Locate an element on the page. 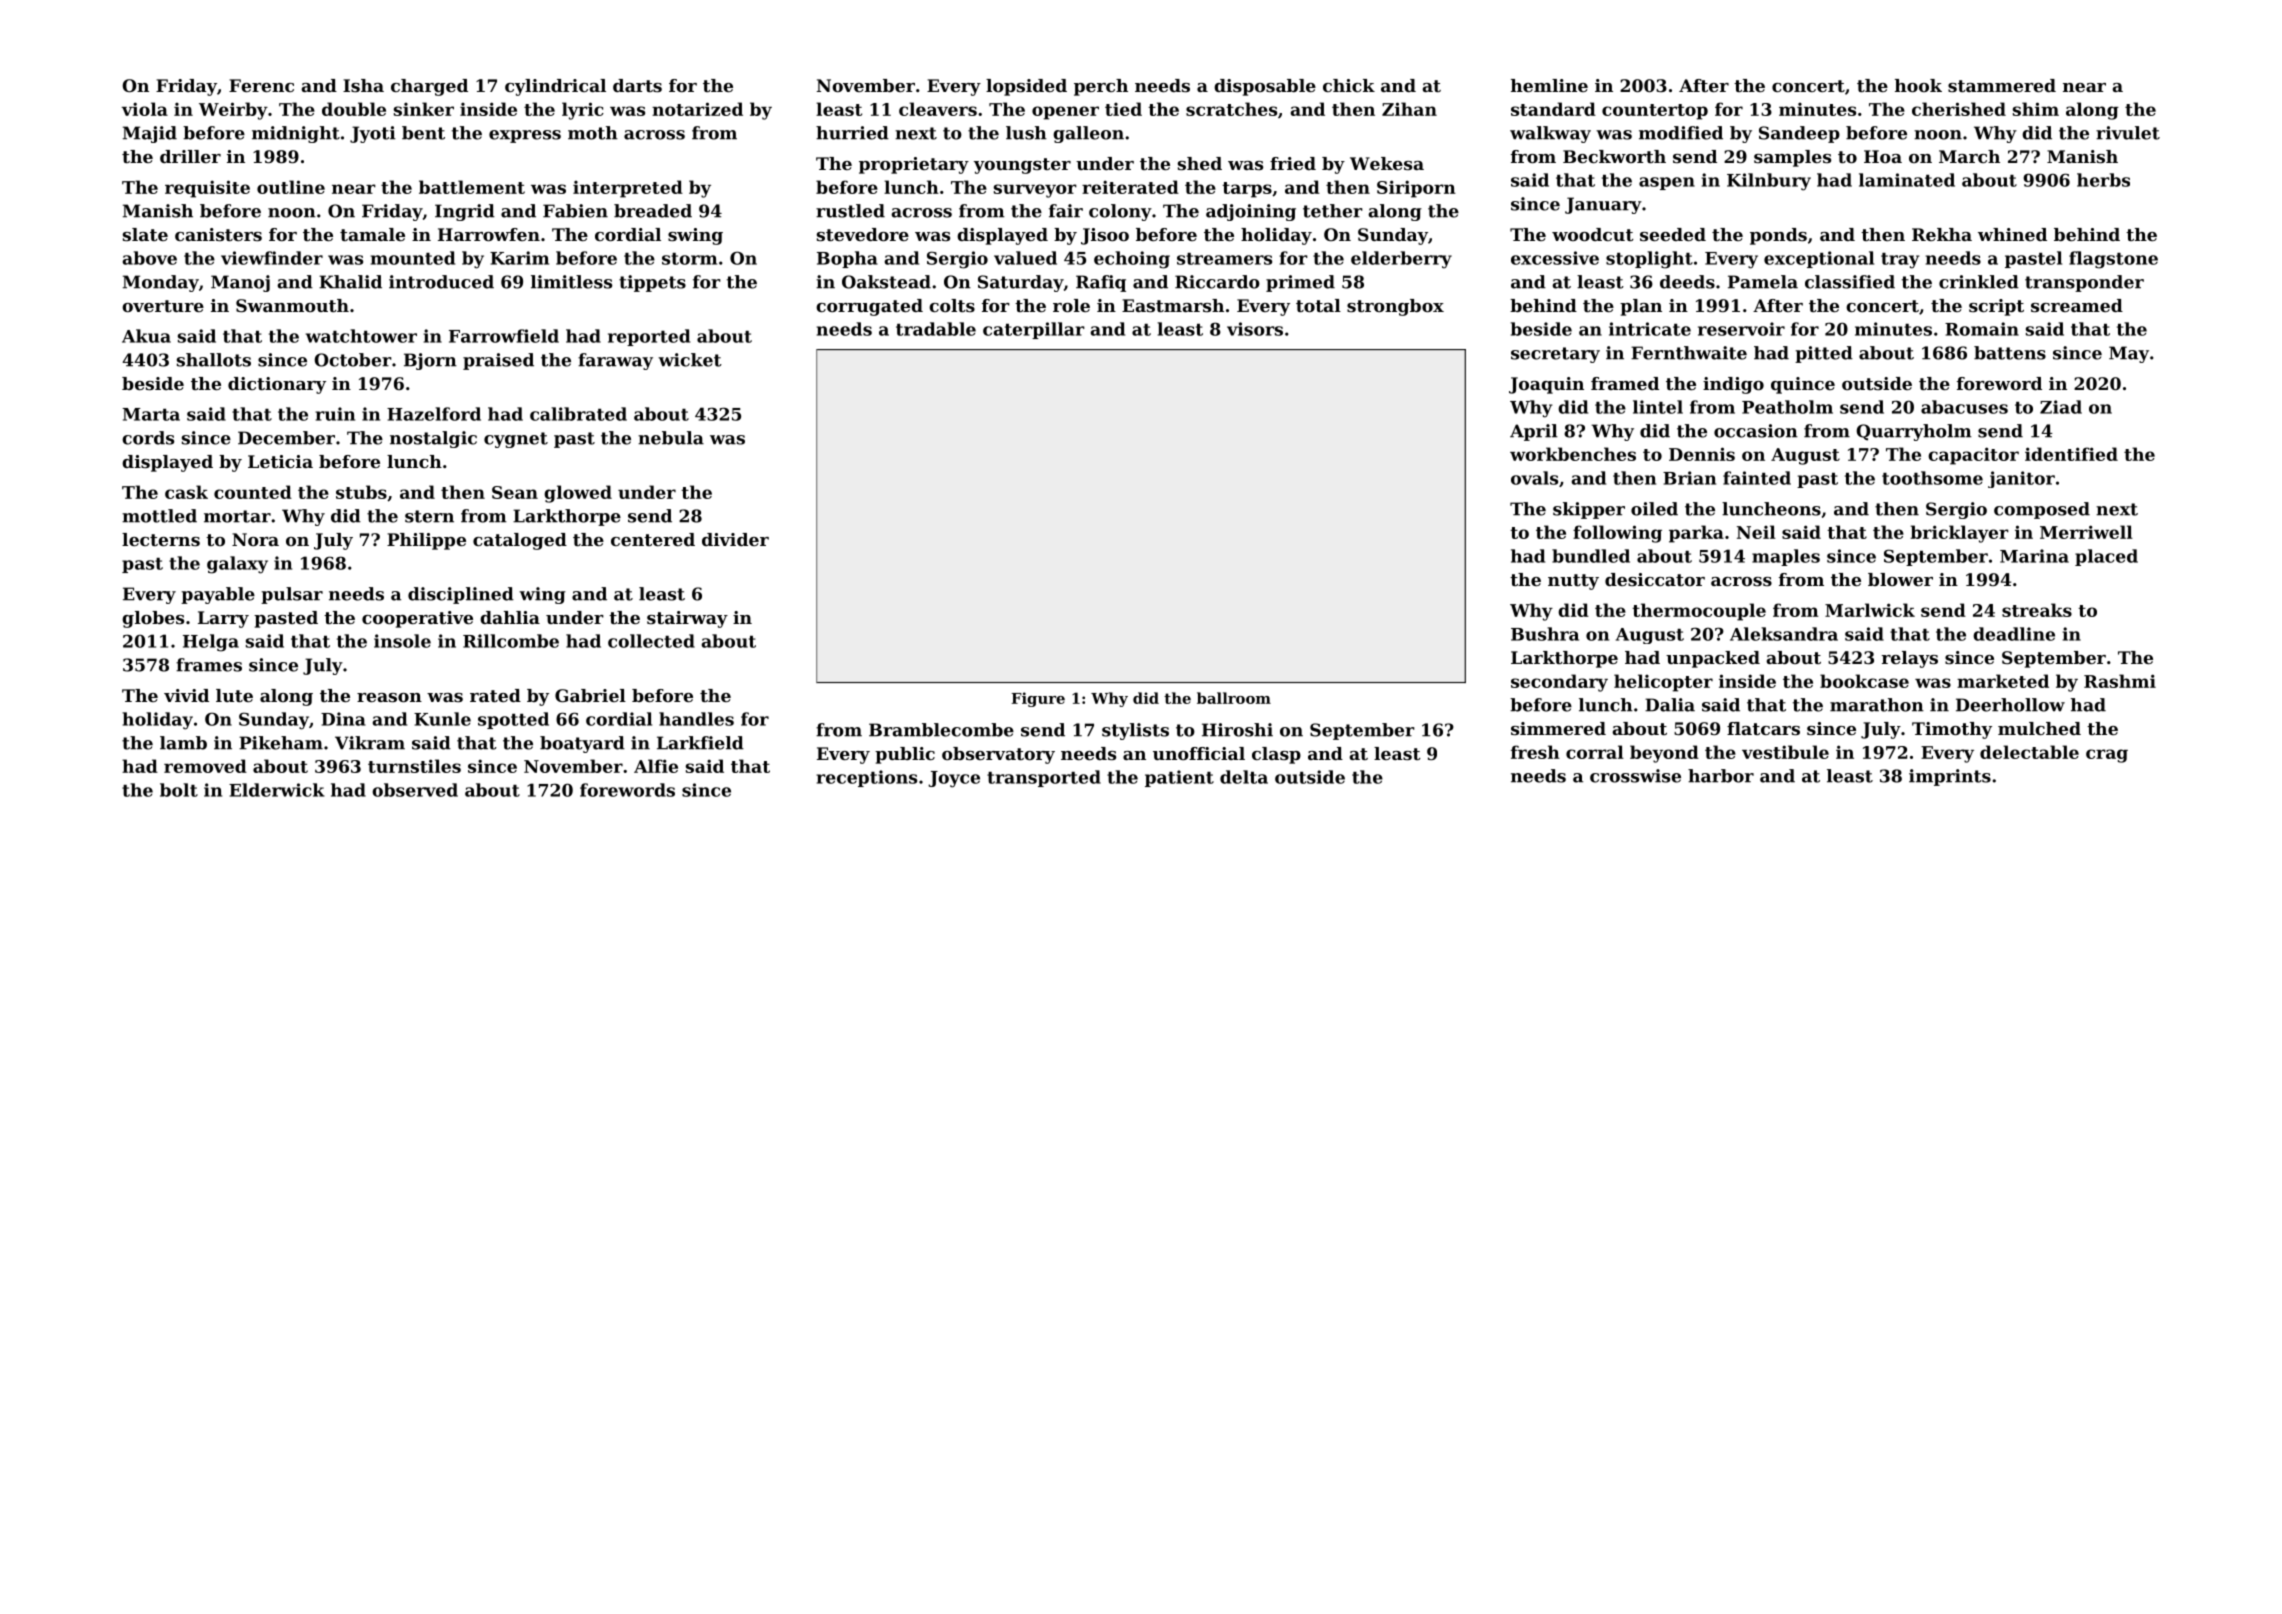 This document has width=2282, height=1614. Akua is located at coordinates (146, 336).
